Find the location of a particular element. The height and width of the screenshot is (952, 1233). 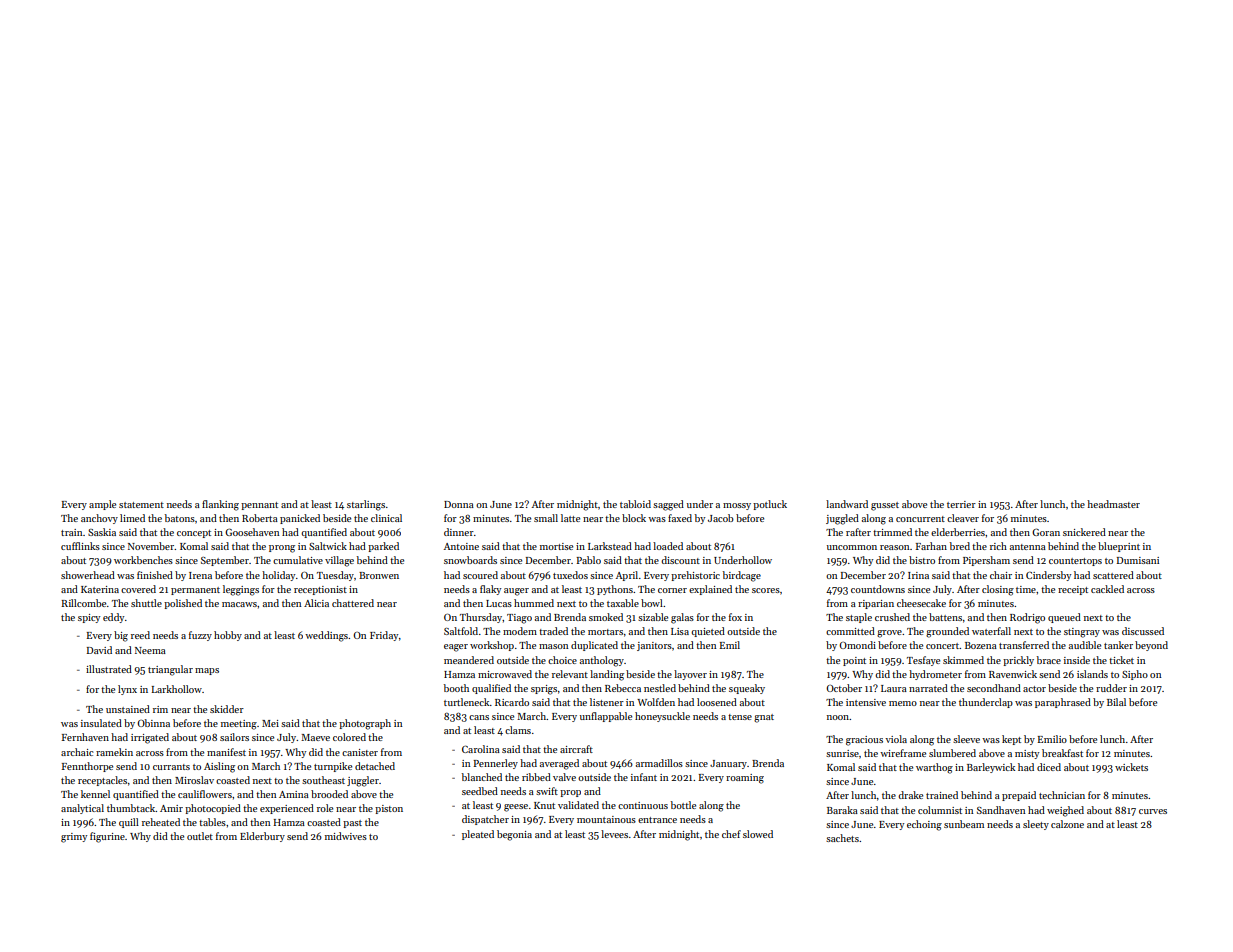

janitors is located at coordinates (654, 646).
